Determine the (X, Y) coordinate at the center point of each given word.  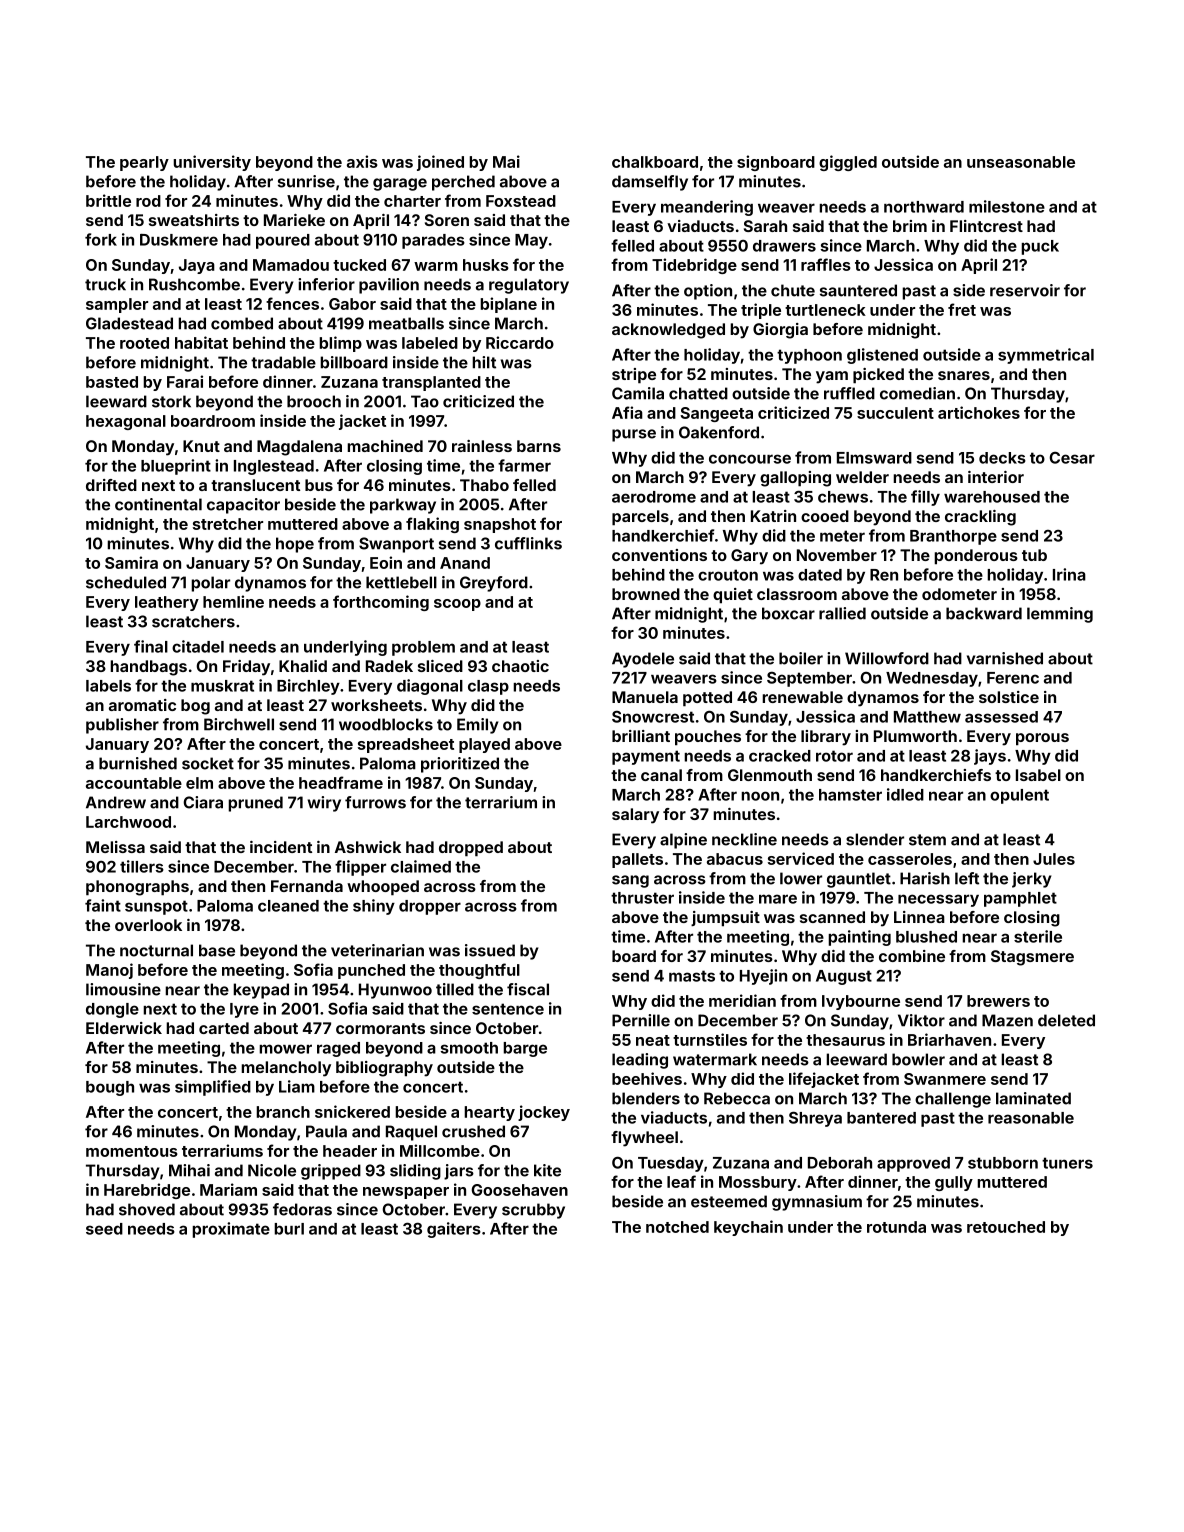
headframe (341, 782)
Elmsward (874, 458)
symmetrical (1046, 356)
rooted (144, 343)
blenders (646, 1098)
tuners (1067, 1163)
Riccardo (520, 342)
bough (110, 1088)
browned (646, 594)
